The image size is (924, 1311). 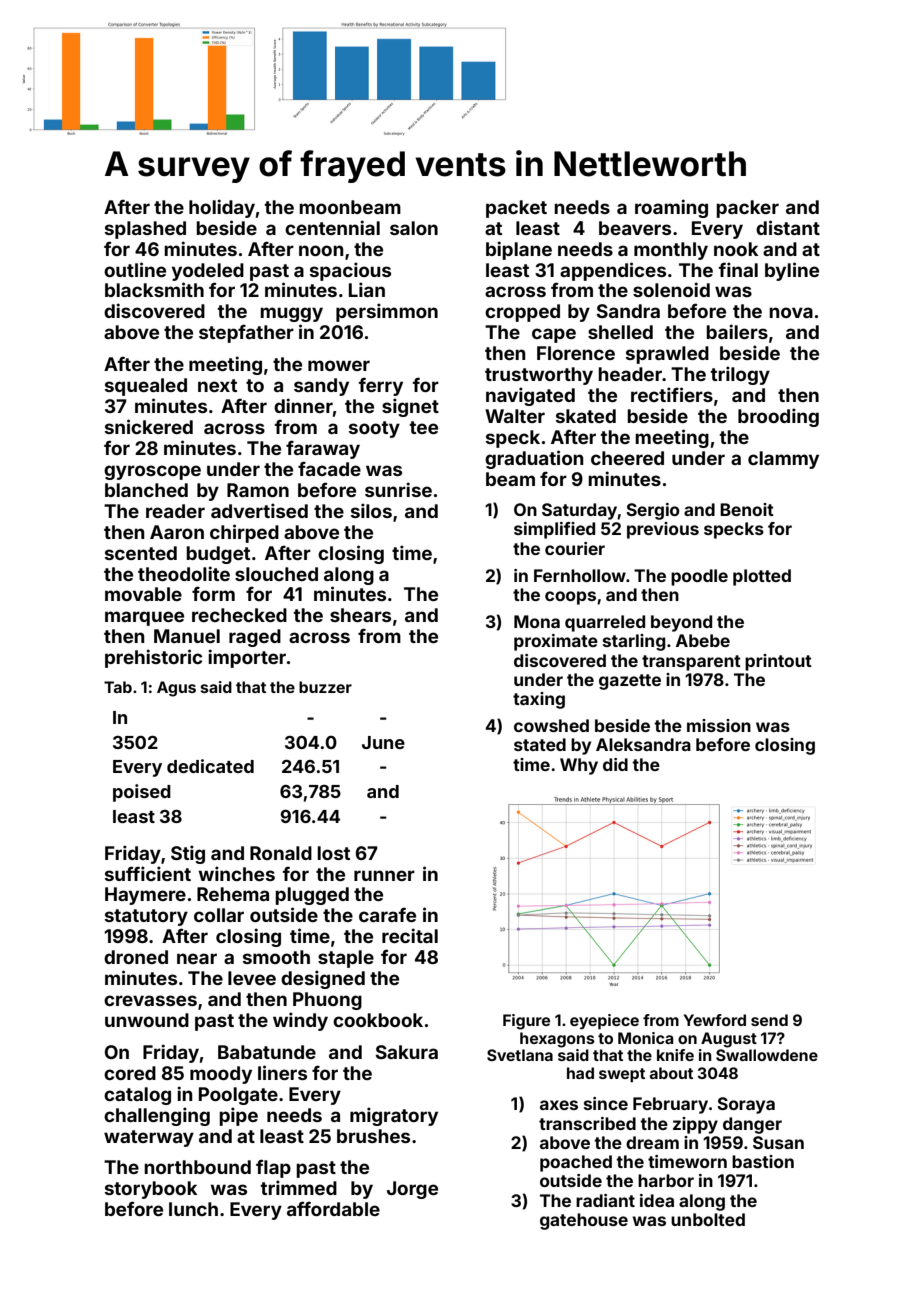 What do you see at coordinates (627, 458) in the page?
I see `cheered` at bounding box center [627, 458].
